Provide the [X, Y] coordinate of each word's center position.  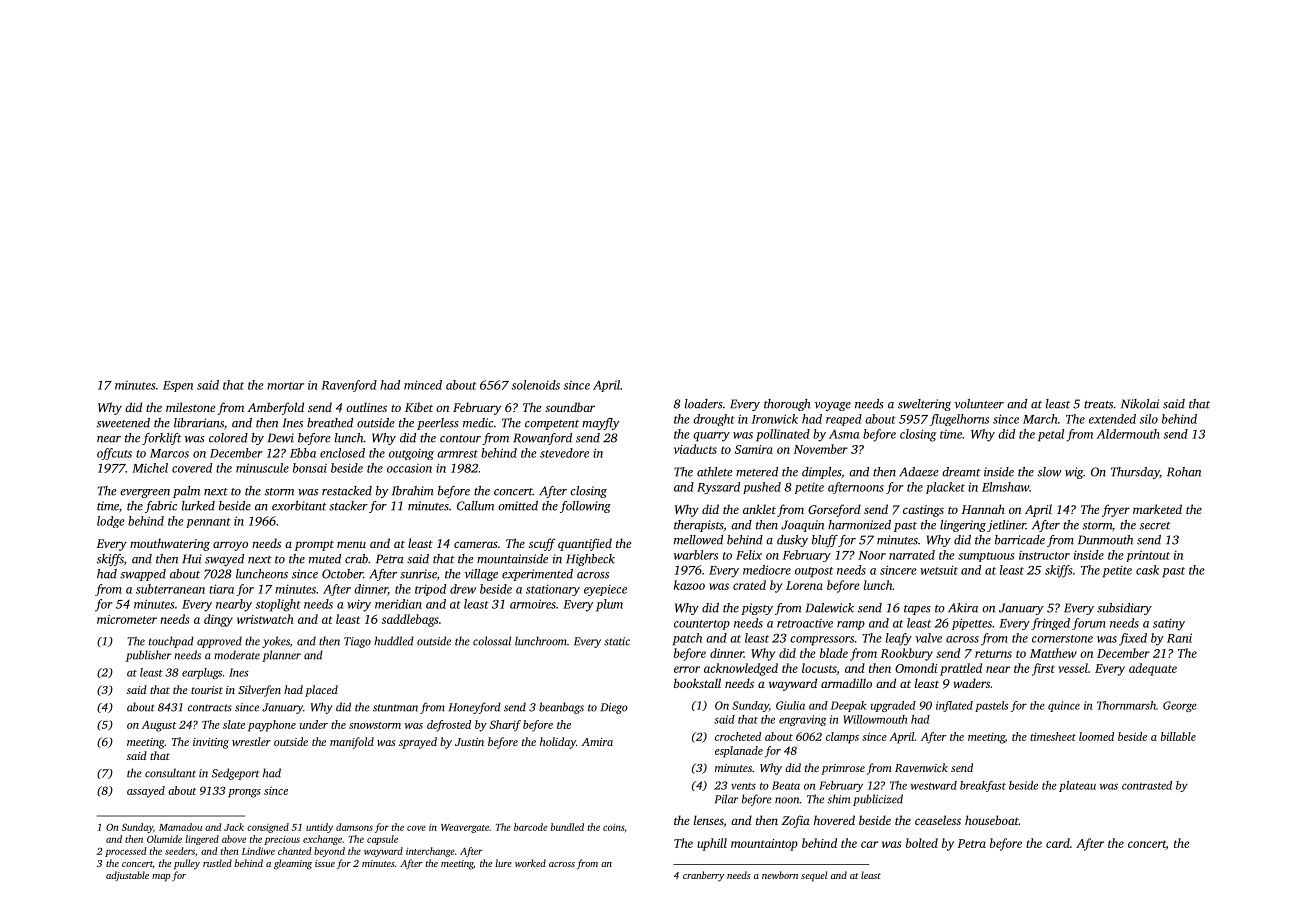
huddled [394, 641]
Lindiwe [258, 851]
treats [1098, 405]
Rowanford [542, 439]
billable [1178, 736]
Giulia [790, 705]
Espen [178, 386]
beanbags [561, 708]
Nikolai [1140, 404]
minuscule [262, 468]
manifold [352, 743]
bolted [922, 843]
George [1180, 706]
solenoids [535, 385]
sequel [814, 876]
